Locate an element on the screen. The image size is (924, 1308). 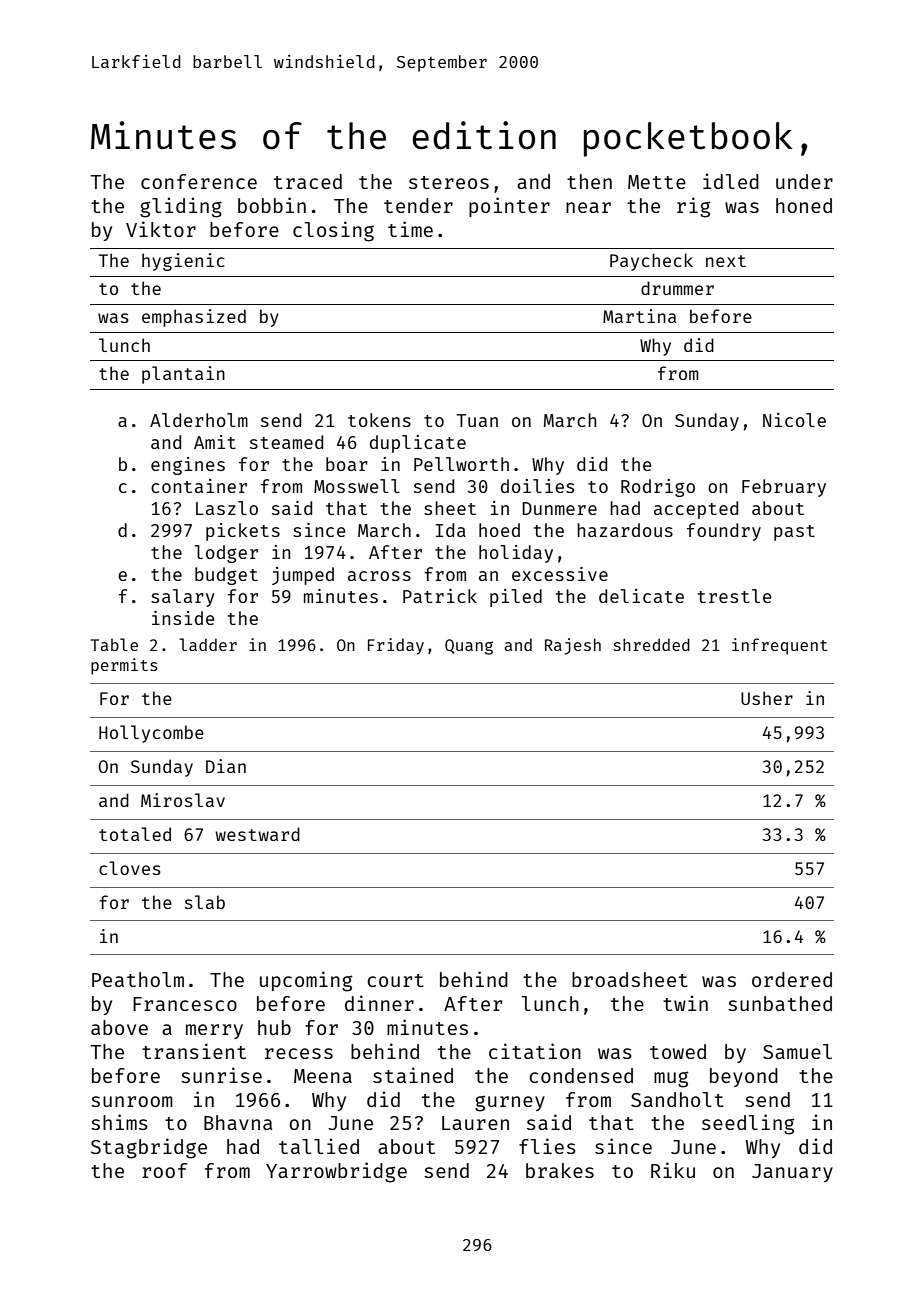
Usher is located at coordinates (767, 698).
